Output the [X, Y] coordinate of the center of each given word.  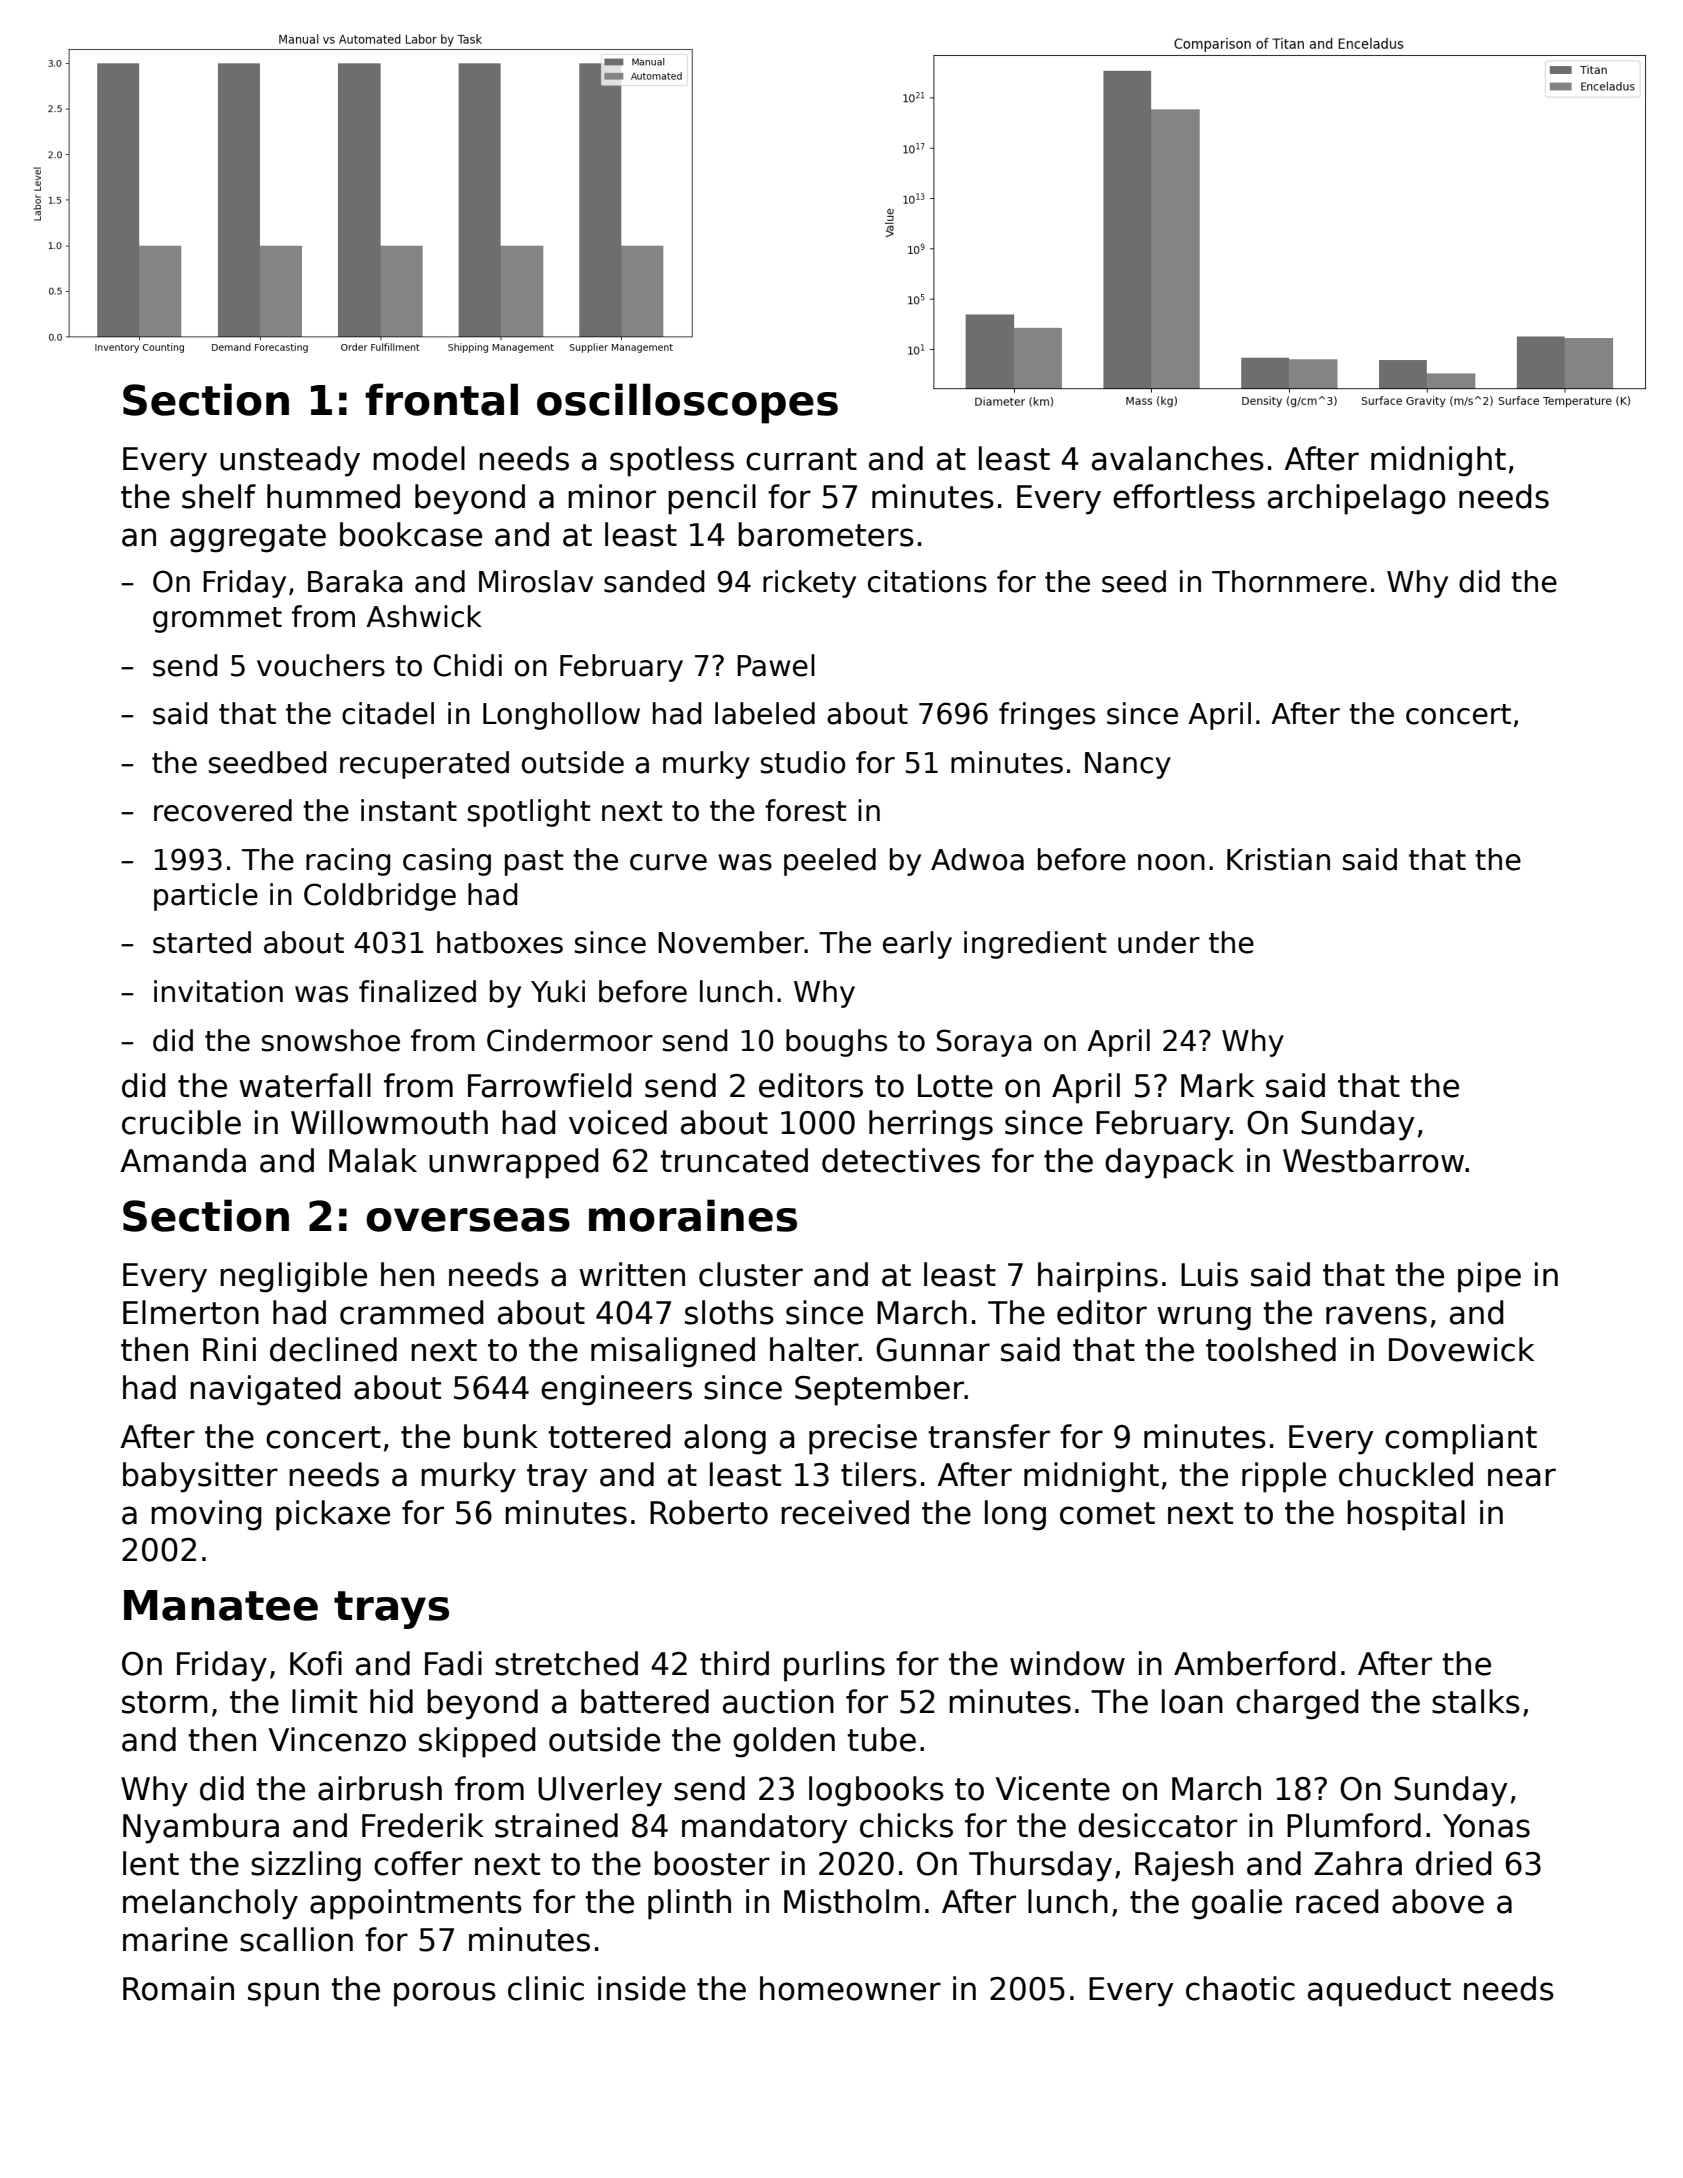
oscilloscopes [687, 403]
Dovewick [1461, 1349]
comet [1107, 1513]
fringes [1047, 716]
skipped [477, 1742]
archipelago [1357, 499]
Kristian [1278, 859]
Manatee [221, 1605]
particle [206, 897]
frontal [441, 399]
